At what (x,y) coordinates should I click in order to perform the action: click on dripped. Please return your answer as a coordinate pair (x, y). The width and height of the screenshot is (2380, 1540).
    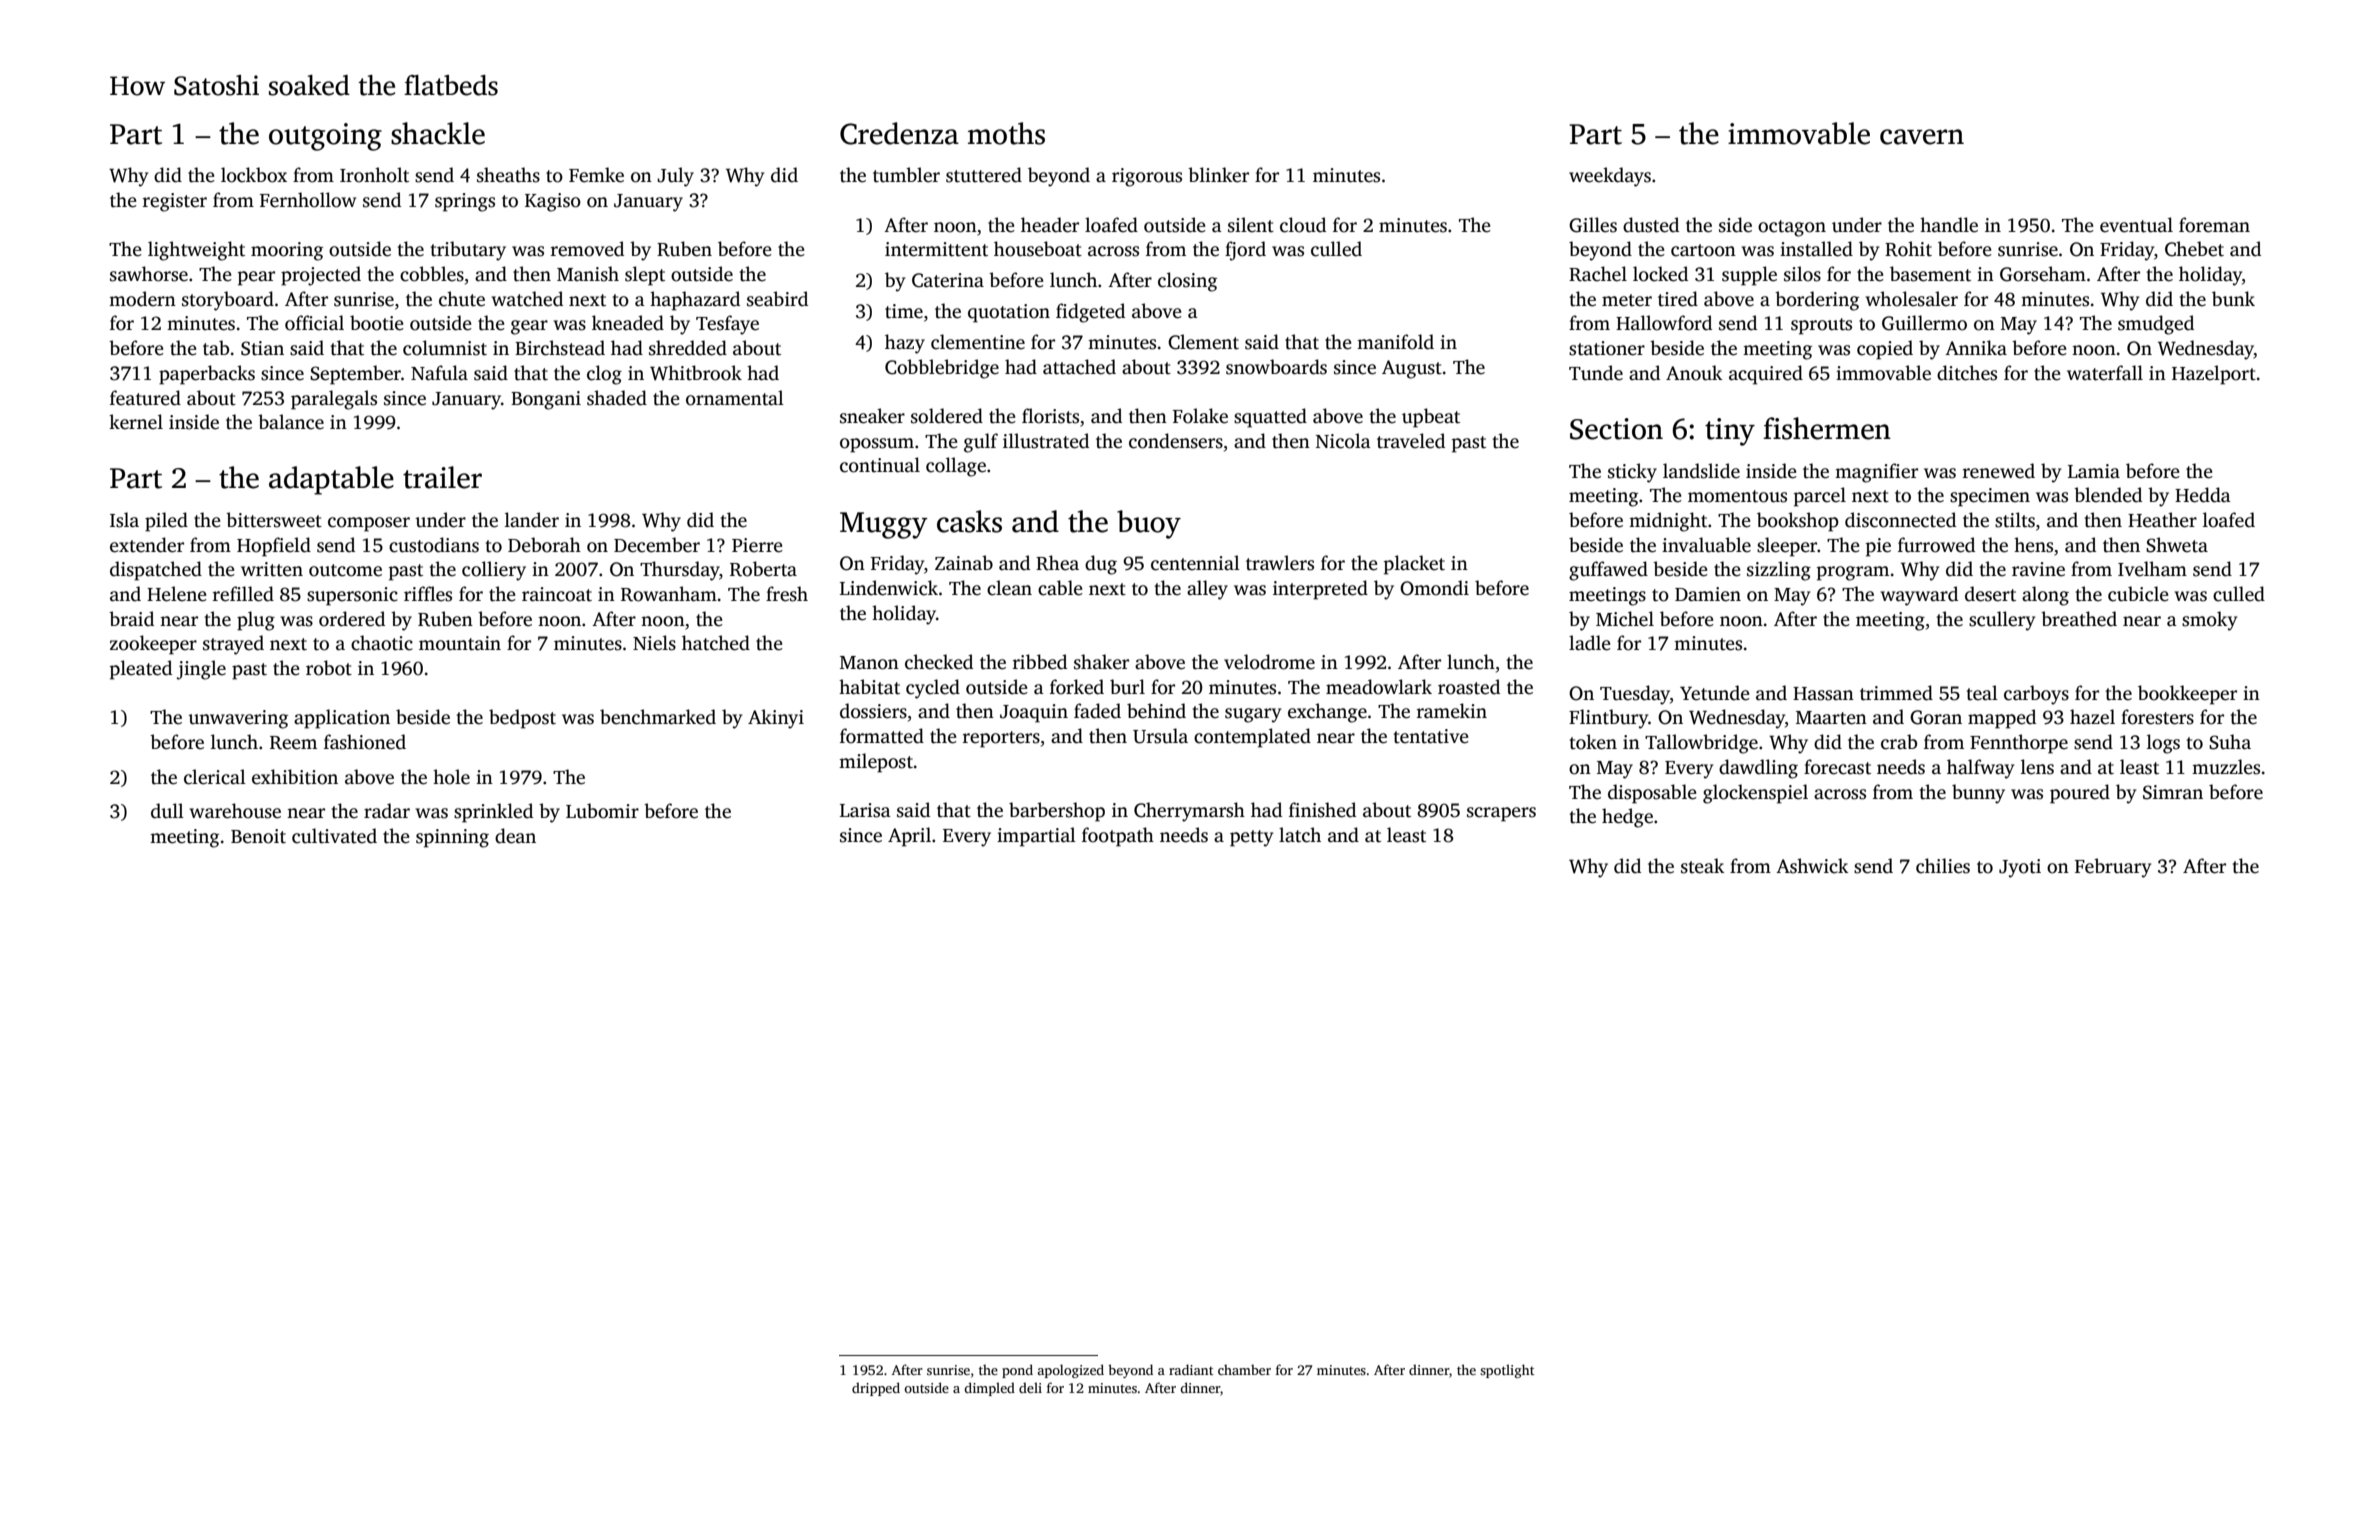
    Looking at the image, I should click on (876, 1389).
